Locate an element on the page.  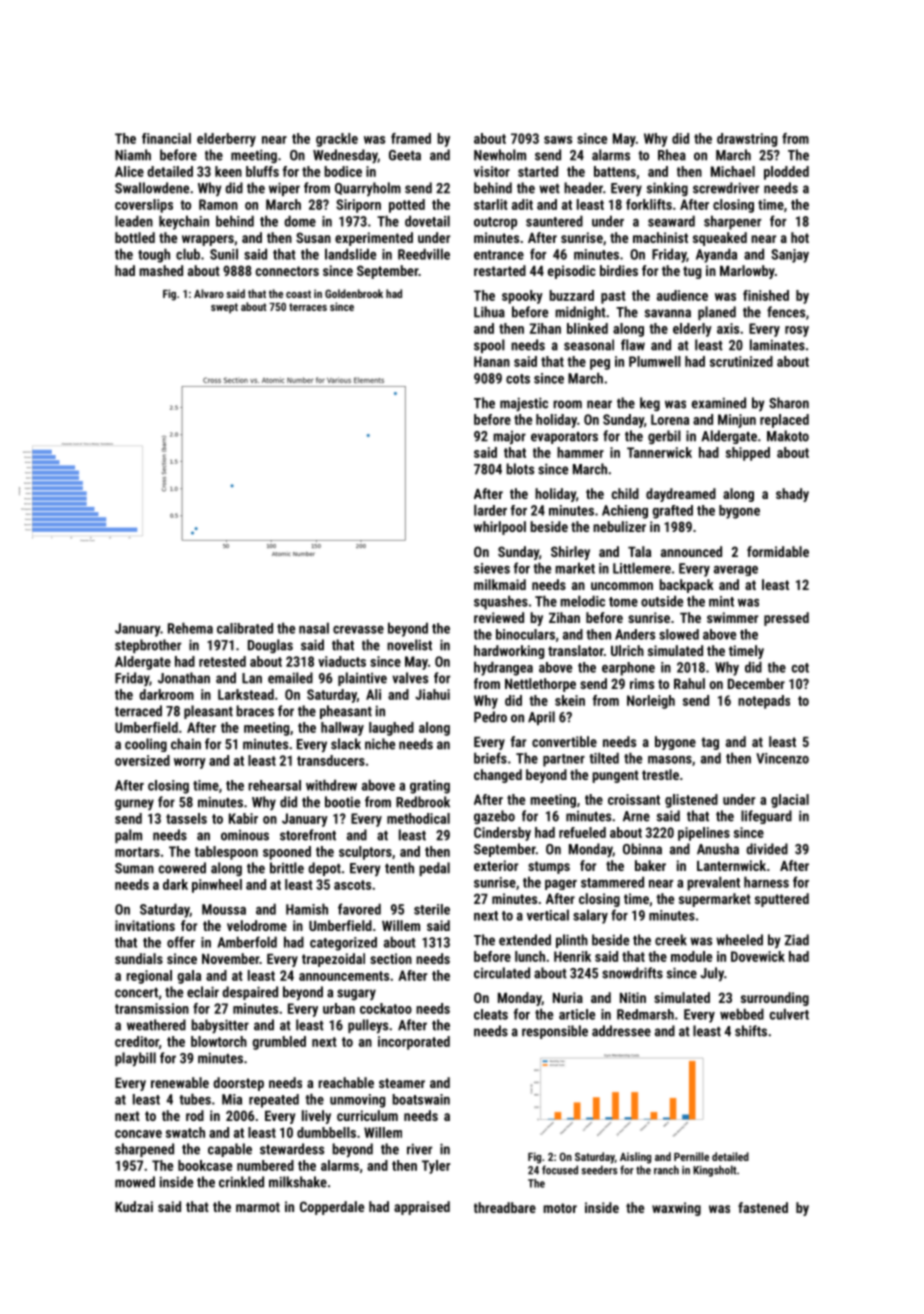
Pernille is located at coordinates (691, 1156).
